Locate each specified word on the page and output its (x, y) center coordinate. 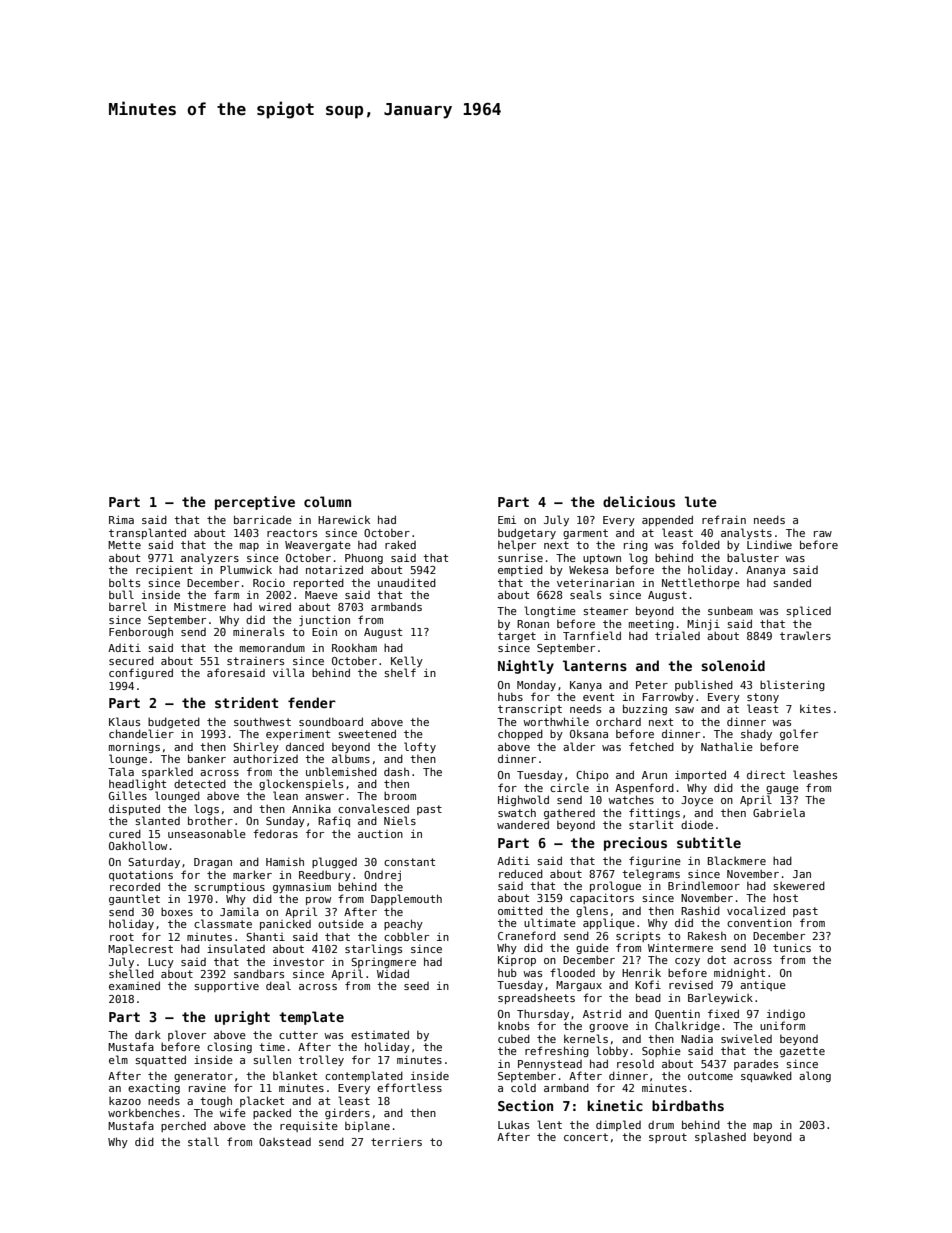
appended (667, 520)
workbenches (144, 1112)
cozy (687, 962)
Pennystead (550, 1065)
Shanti (265, 936)
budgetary (527, 533)
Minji (703, 624)
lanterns (595, 665)
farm (226, 594)
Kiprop (517, 960)
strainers (255, 661)
